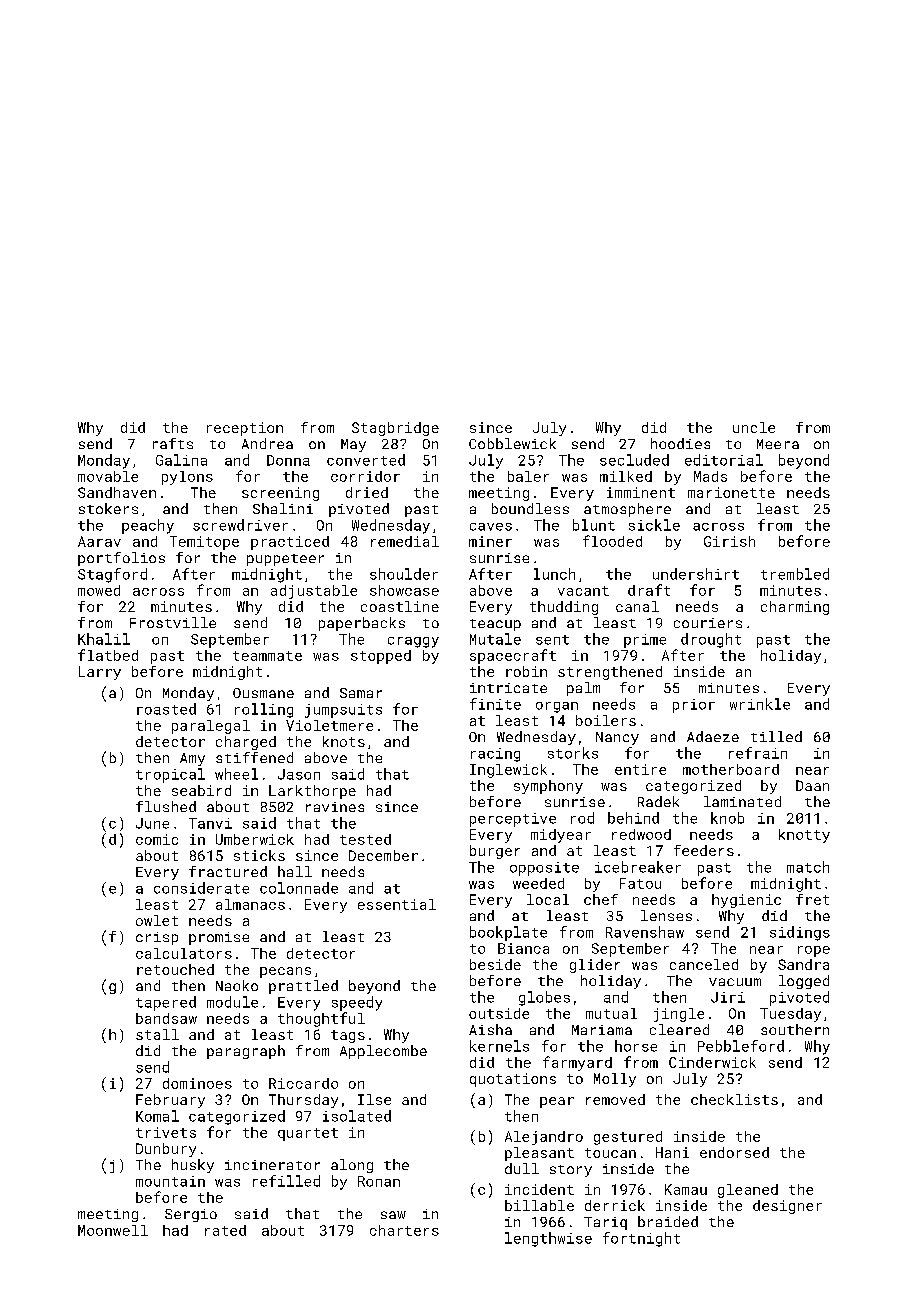  Describe the element at coordinates (711, 640) in the document. I see `drought` at that location.
